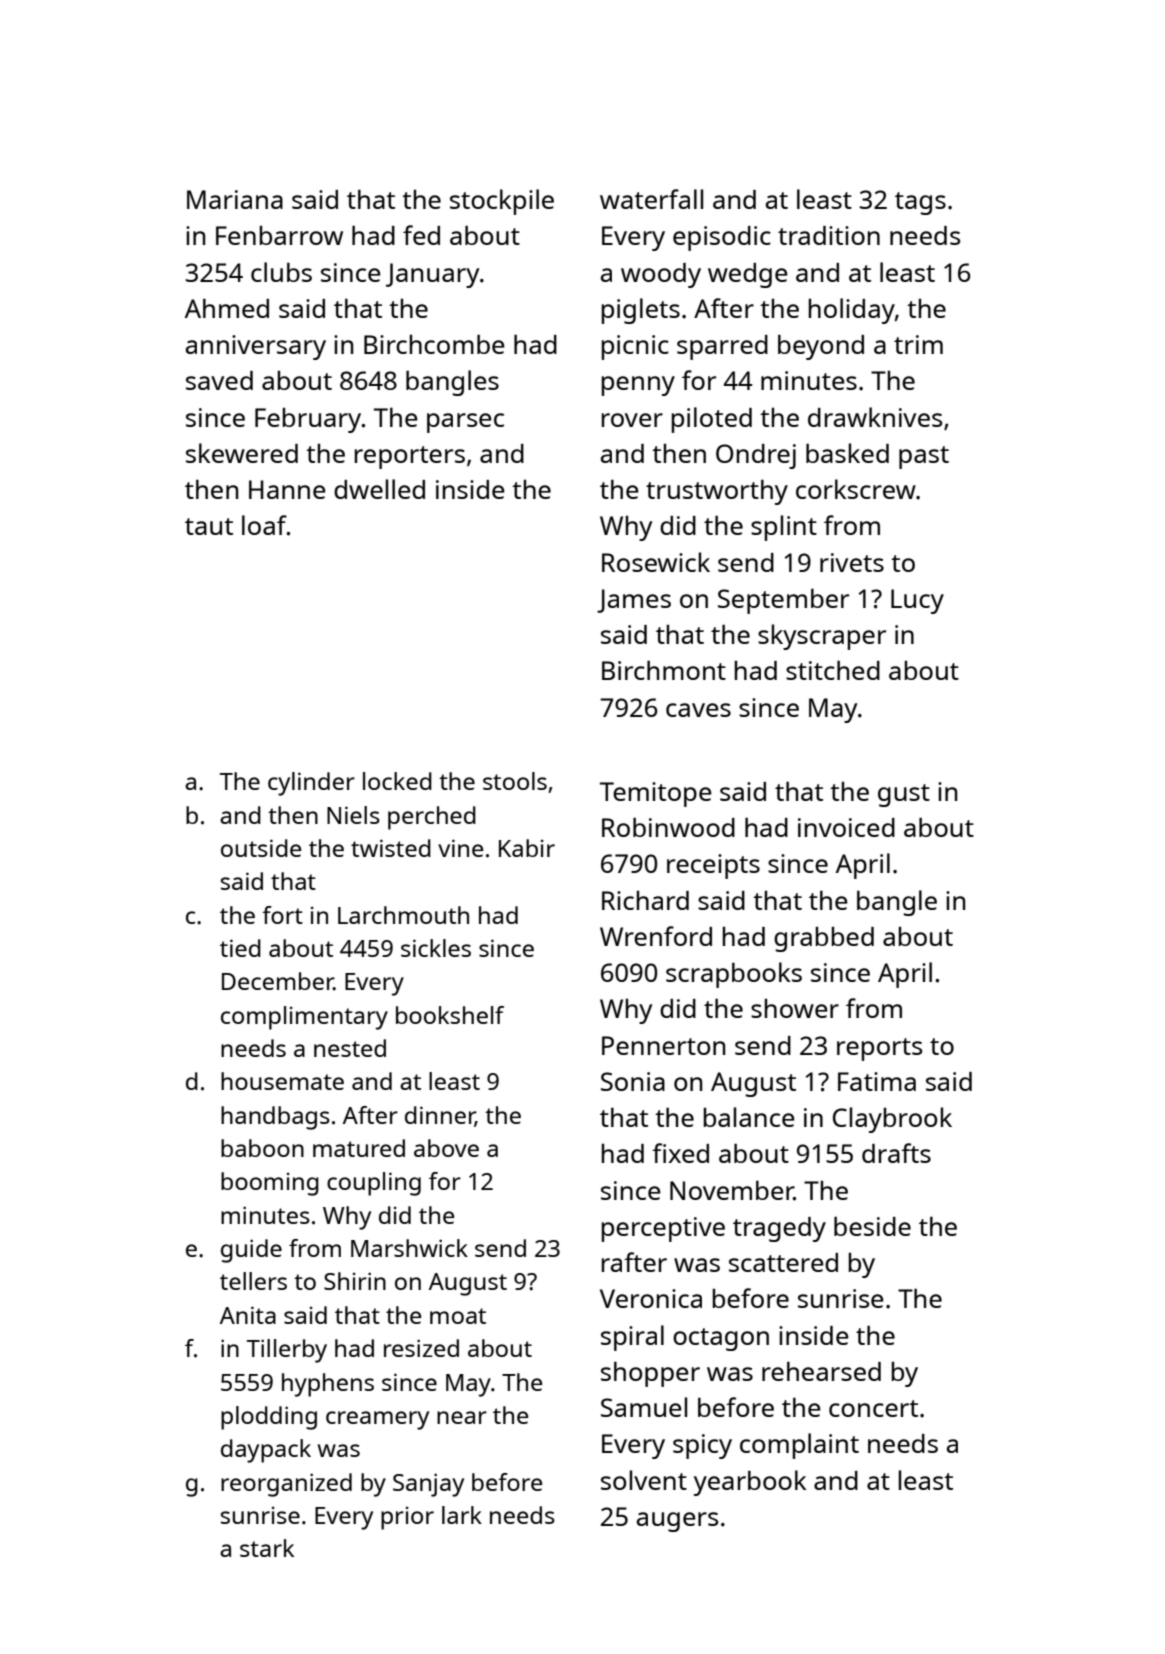  Describe the element at coordinates (502, 202) in the image. I see `stockpile` at that location.
